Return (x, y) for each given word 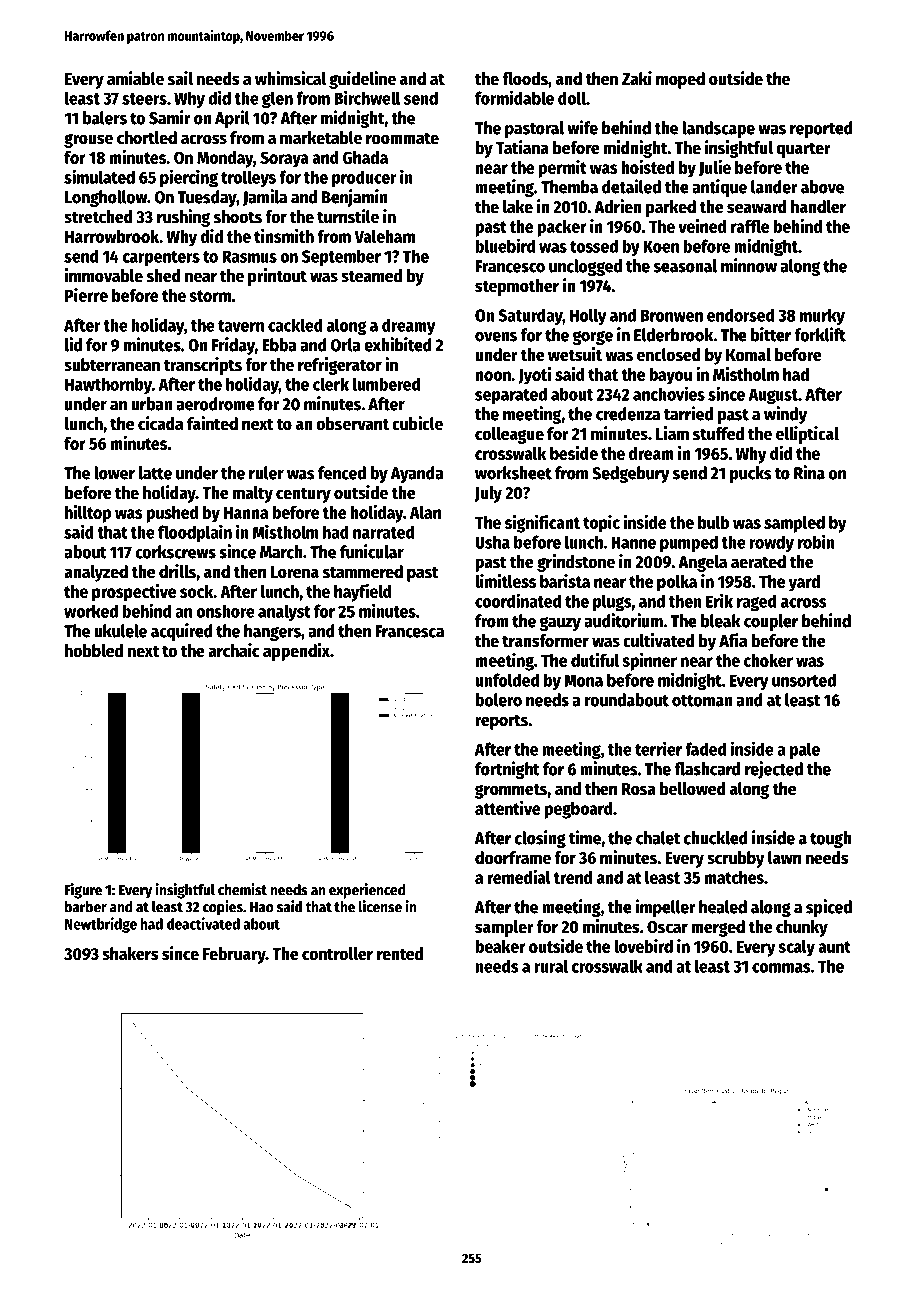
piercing (189, 178)
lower (114, 473)
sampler (504, 928)
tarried (688, 413)
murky (822, 316)
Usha (492, 542)
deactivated (203, 923)
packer (562, 228)
